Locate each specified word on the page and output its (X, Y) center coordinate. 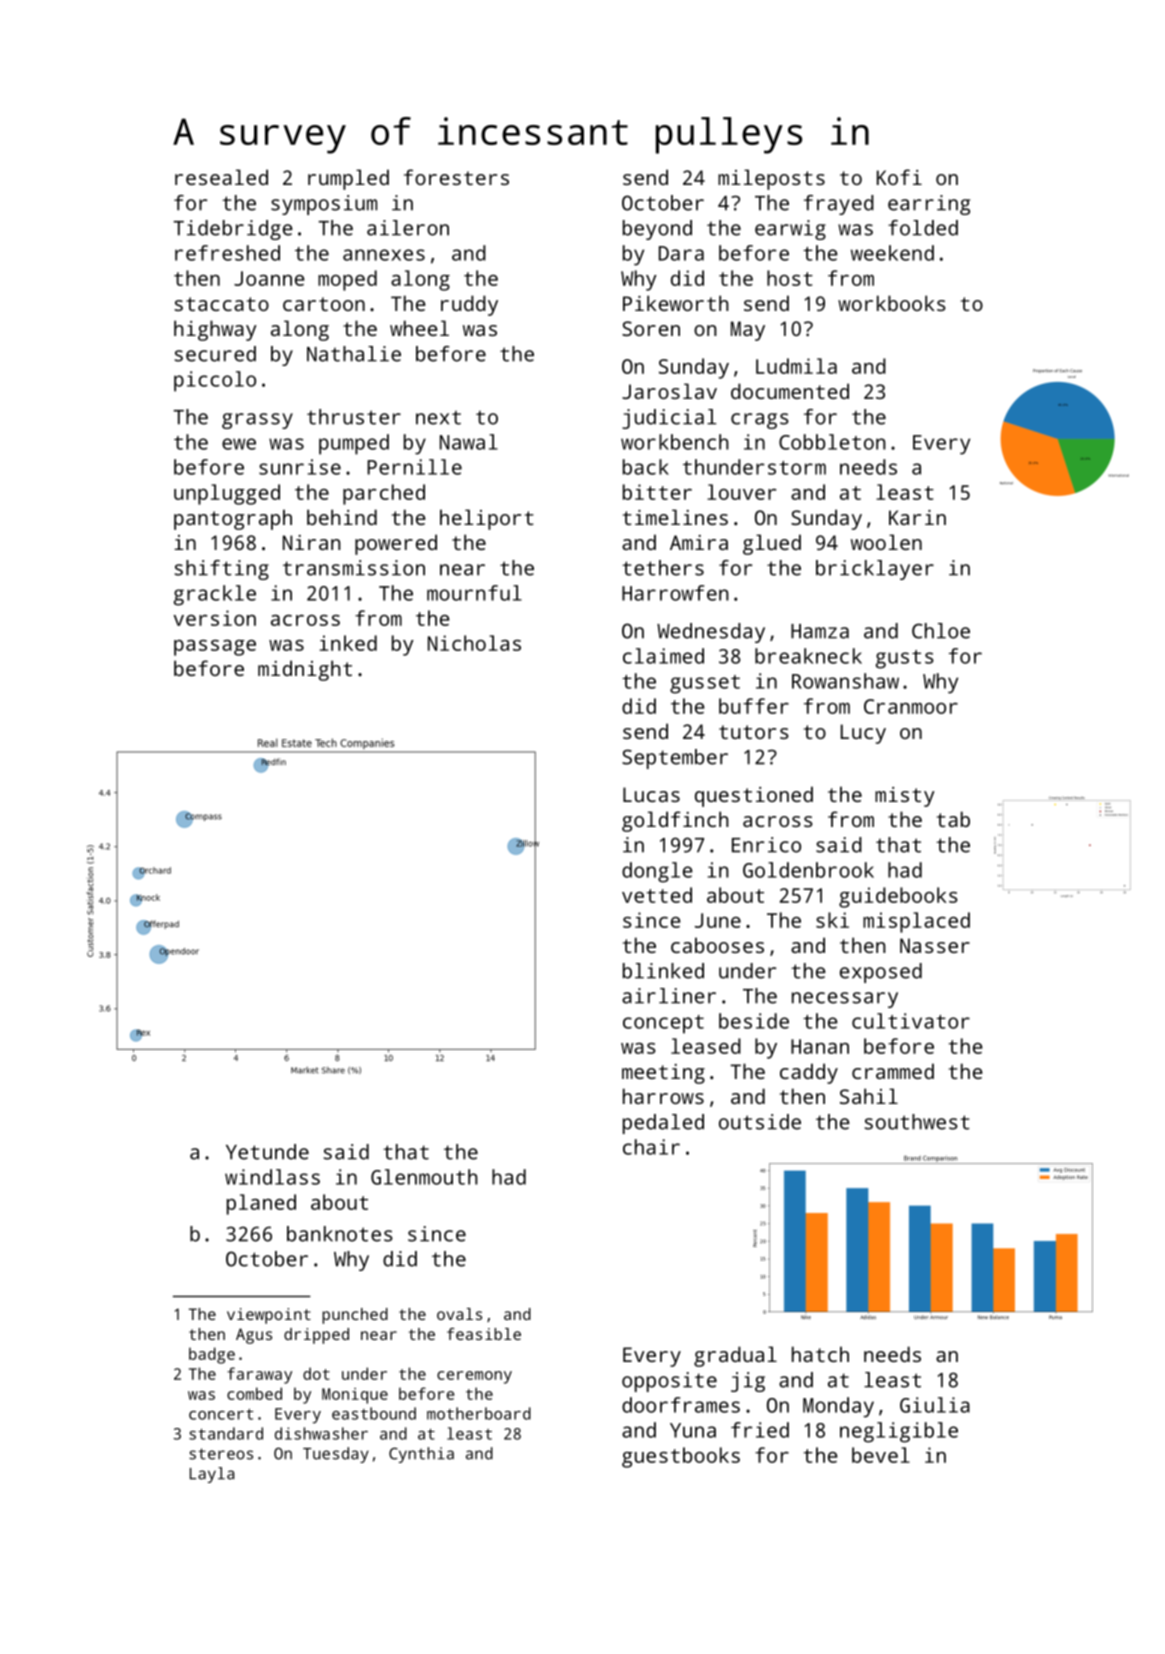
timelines (675, 517)
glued (772, 544)
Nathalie (354, 354)
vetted (657, 895)
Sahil (869, 1096)
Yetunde (267, 1152)
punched (355, 1316)
